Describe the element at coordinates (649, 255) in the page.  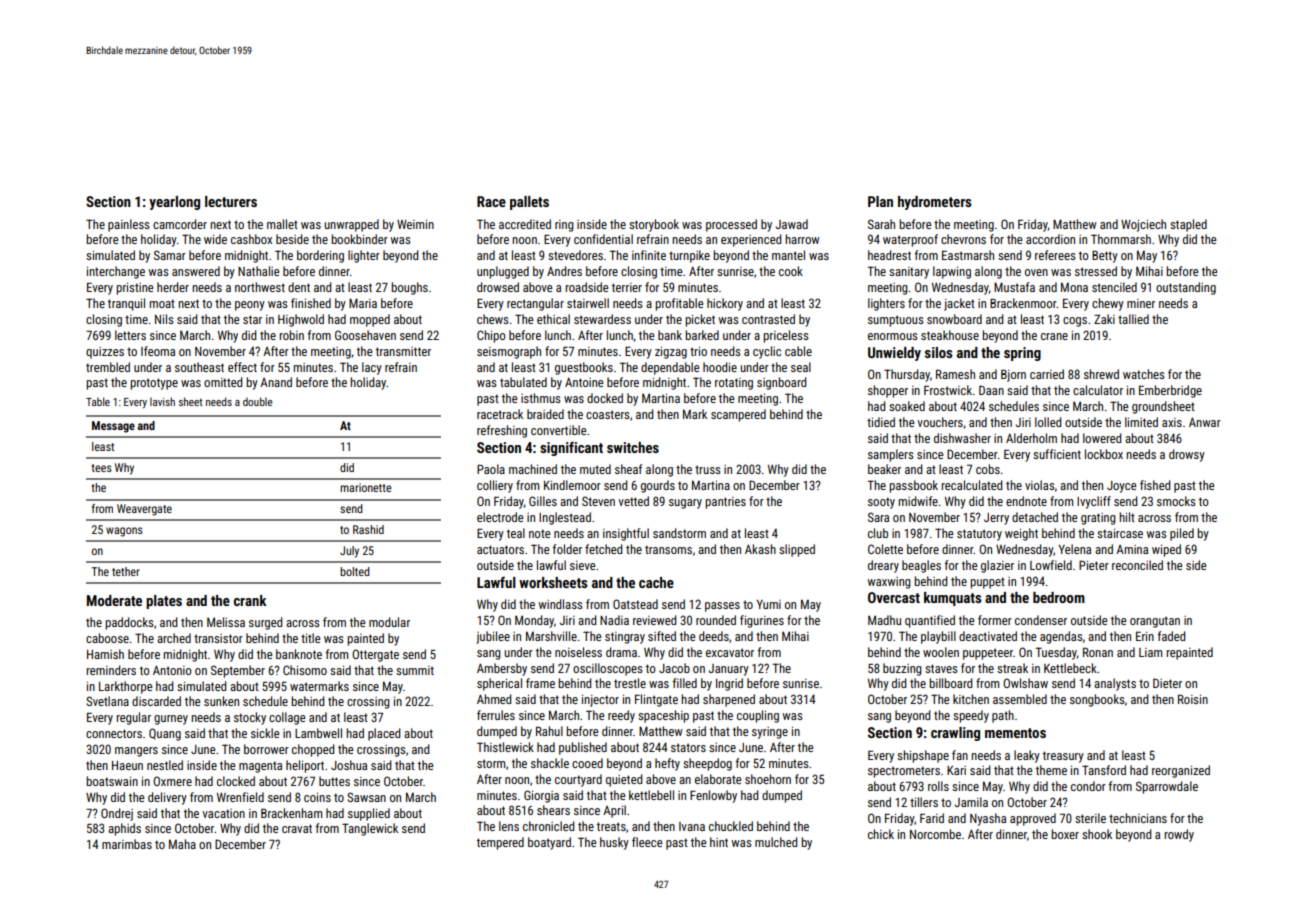
I see `infinite` at that location.
